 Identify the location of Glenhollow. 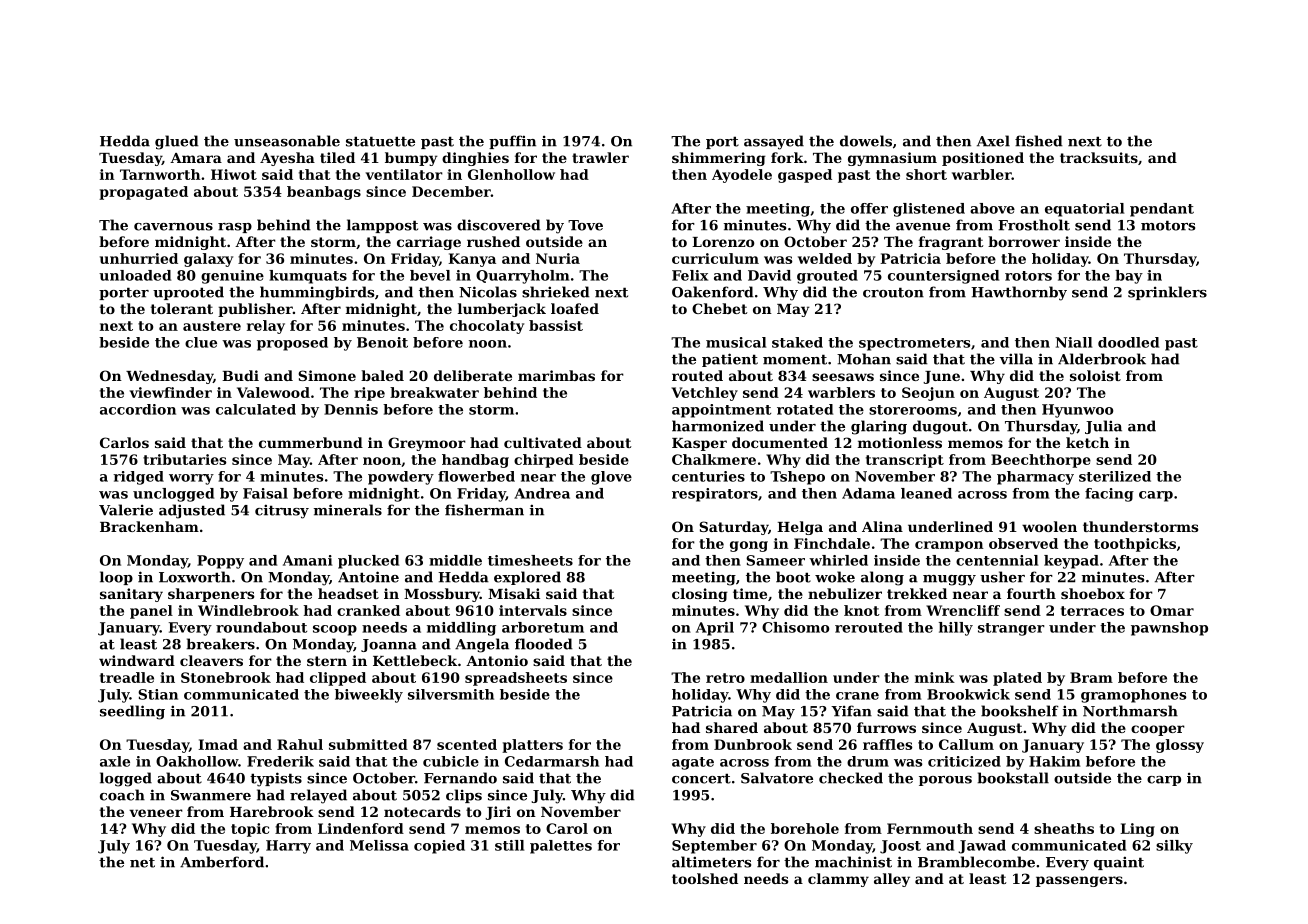
(511, 174).
